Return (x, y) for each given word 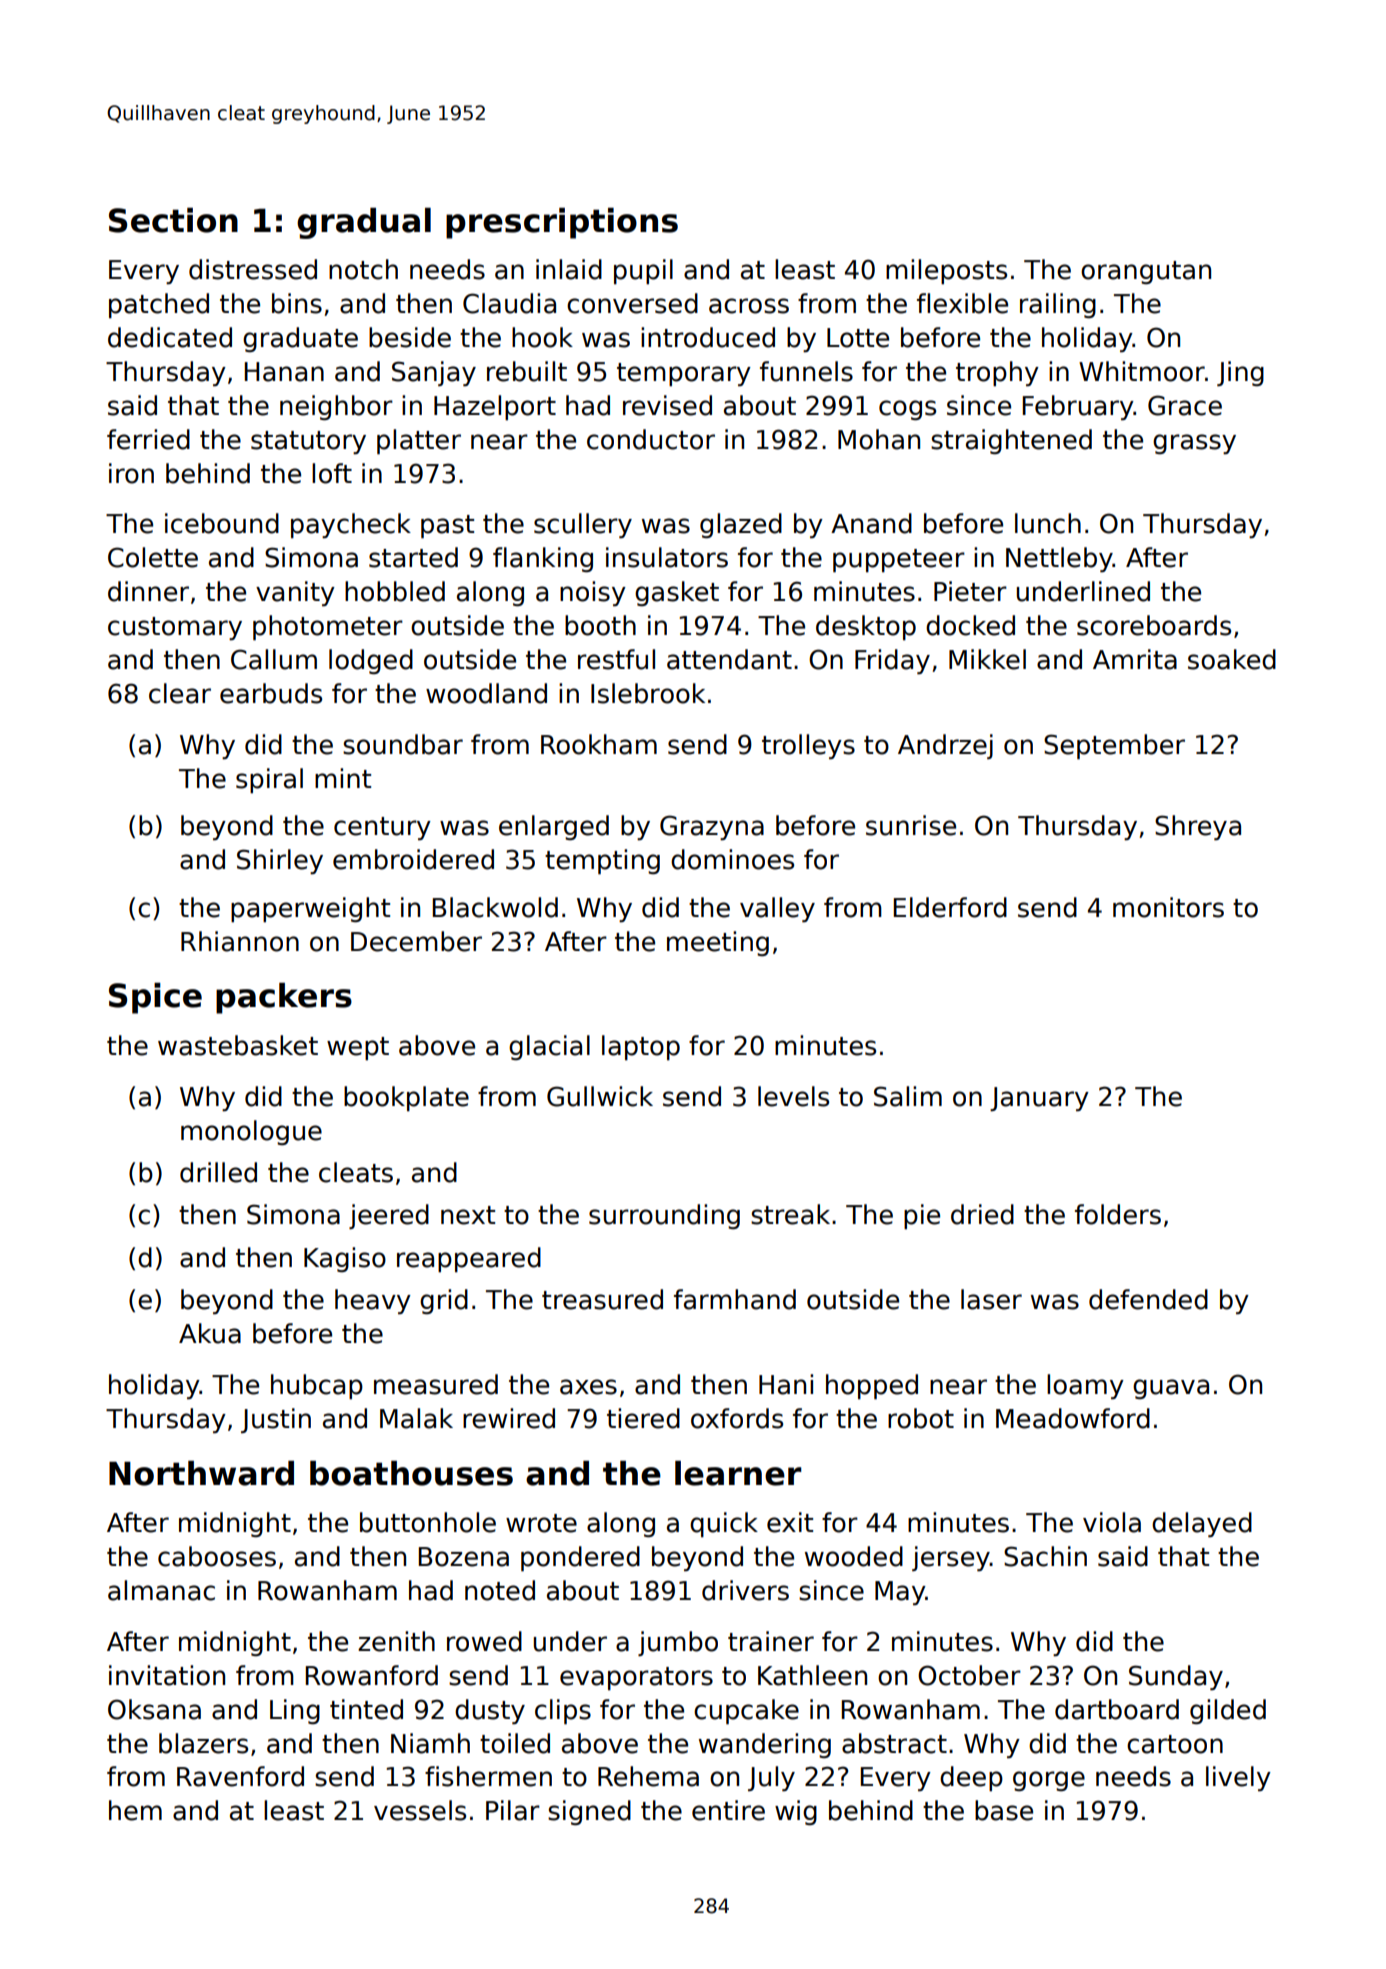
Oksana (154, 1709)
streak (790, 1214)
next (468, 1215)
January (1039, 1099)
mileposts (946, 271)
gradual (364, 223)
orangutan (1146, 272)
